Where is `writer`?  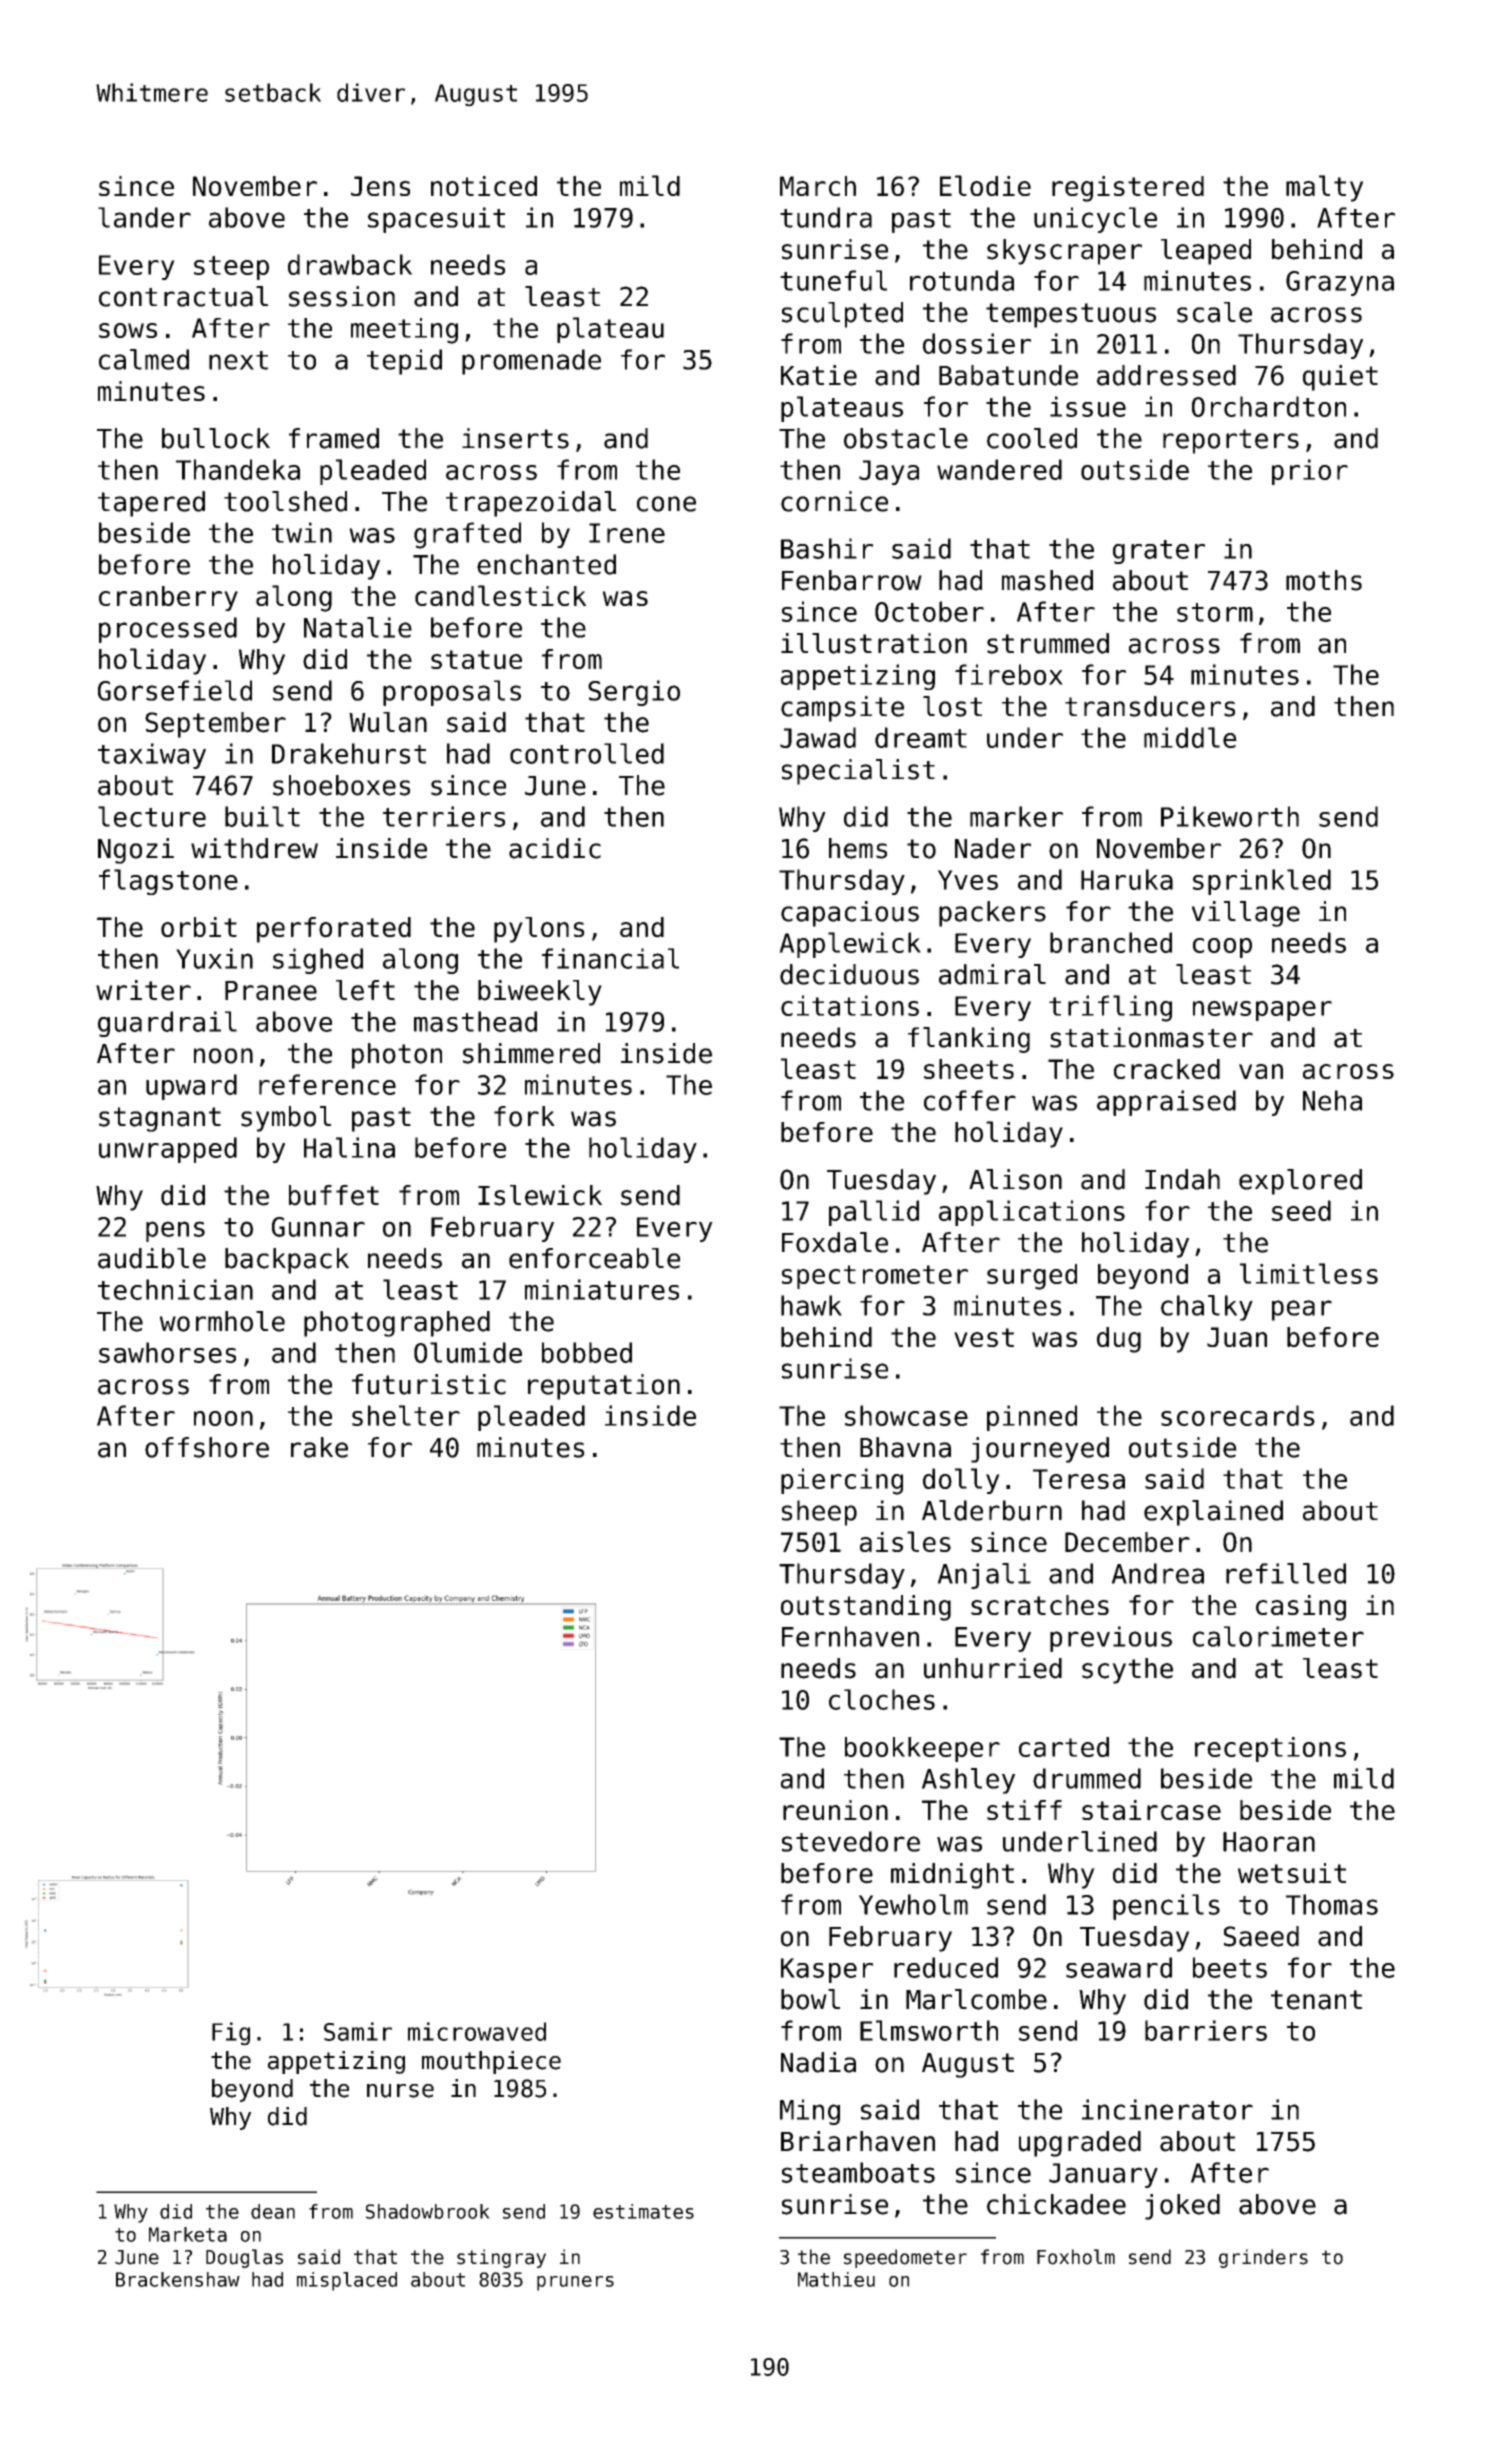
writer is located at coordinates (143, 990).
